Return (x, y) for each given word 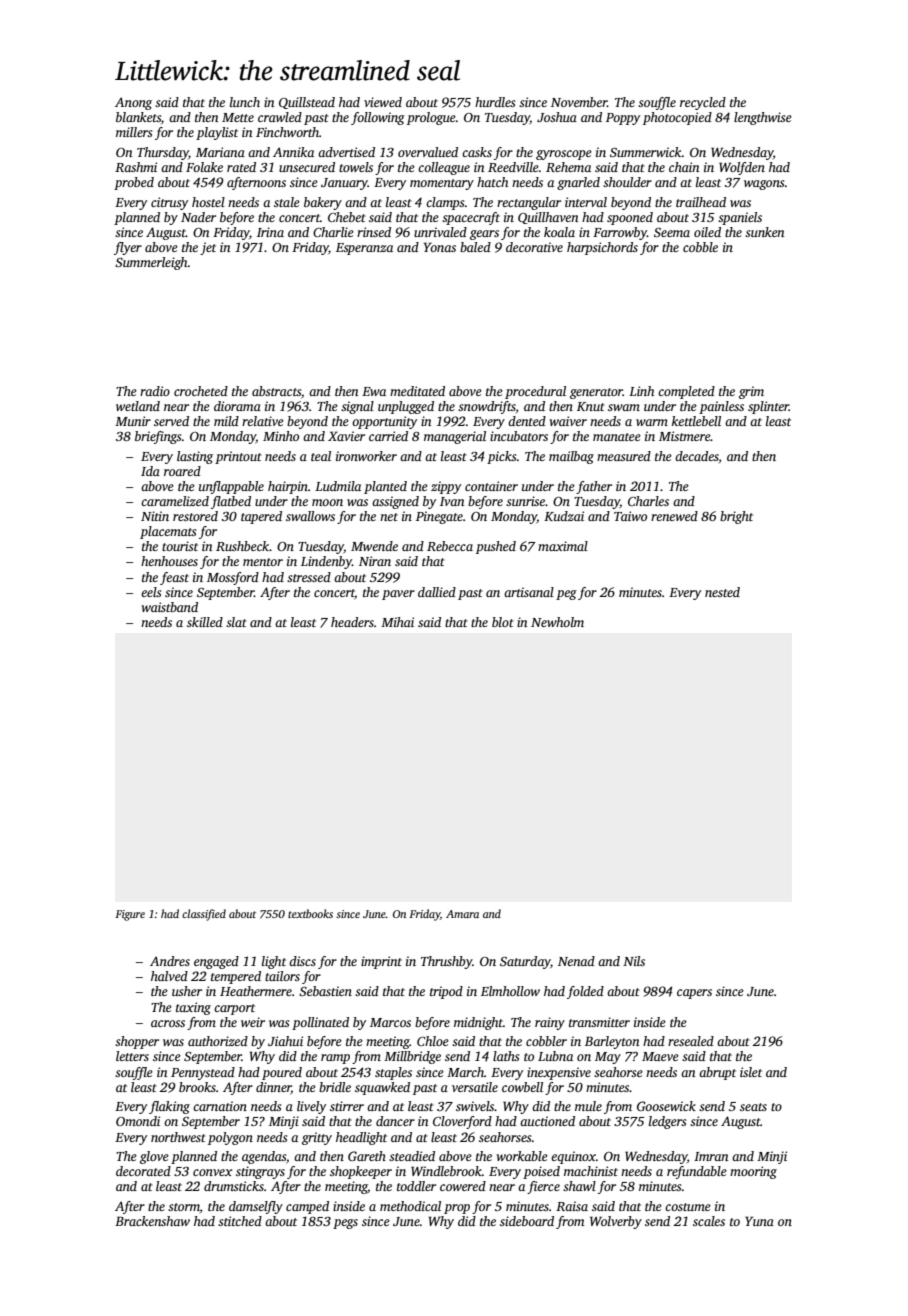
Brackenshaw (152, 1221)
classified (204, 915)
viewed (383, 102)
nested (722, 592)
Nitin (155, 516)
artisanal (529, 592)
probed (134, 183)
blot (502, 622)
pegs (345, 1224)
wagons (764, 185)
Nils (634, 961)
